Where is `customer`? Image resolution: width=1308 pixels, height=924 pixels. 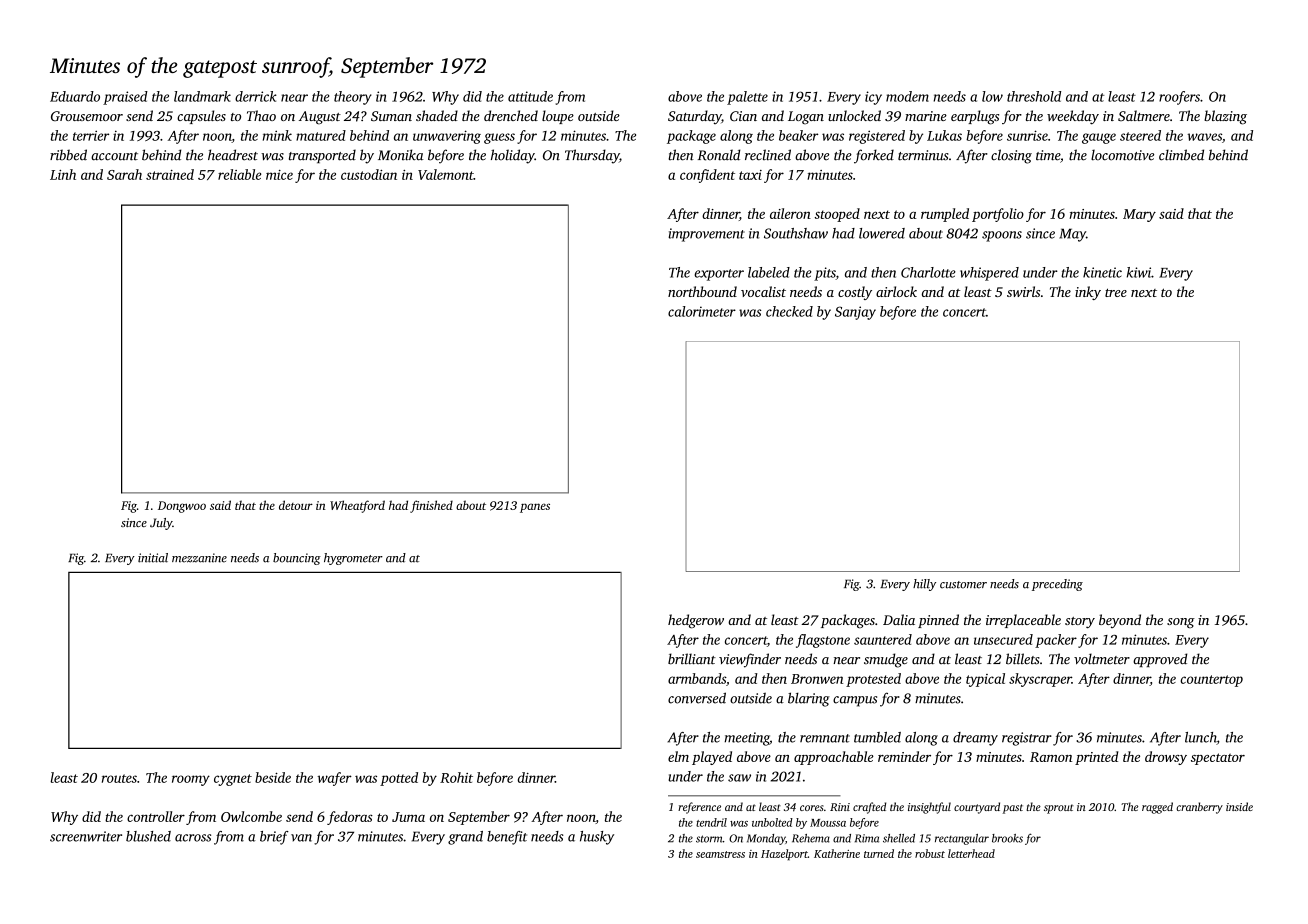 customer is located at coordinates (963, 585).
